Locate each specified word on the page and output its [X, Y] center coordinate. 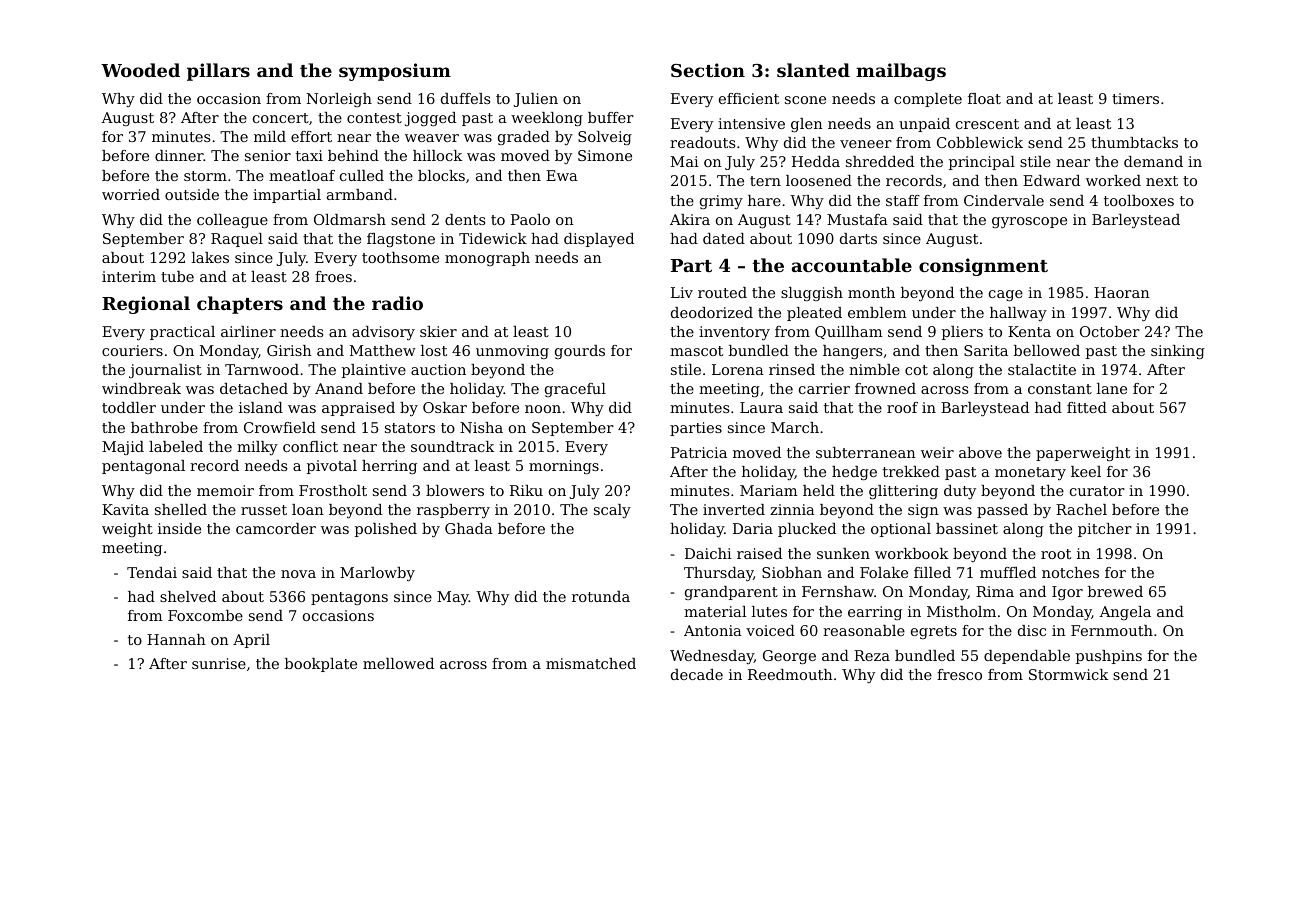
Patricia [699, 452]
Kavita [125, 509]
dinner [179, 155]
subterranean [866, 452]
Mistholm [961, 611]
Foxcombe [205, 615]
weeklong [547, 119]
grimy [721, 202]
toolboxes [1139, 200]
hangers [852, 352]
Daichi [708, 553]
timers [1135, 98]
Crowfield [280, 427]
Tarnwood [262, 369]
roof [902, 407]
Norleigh [339, 100]
